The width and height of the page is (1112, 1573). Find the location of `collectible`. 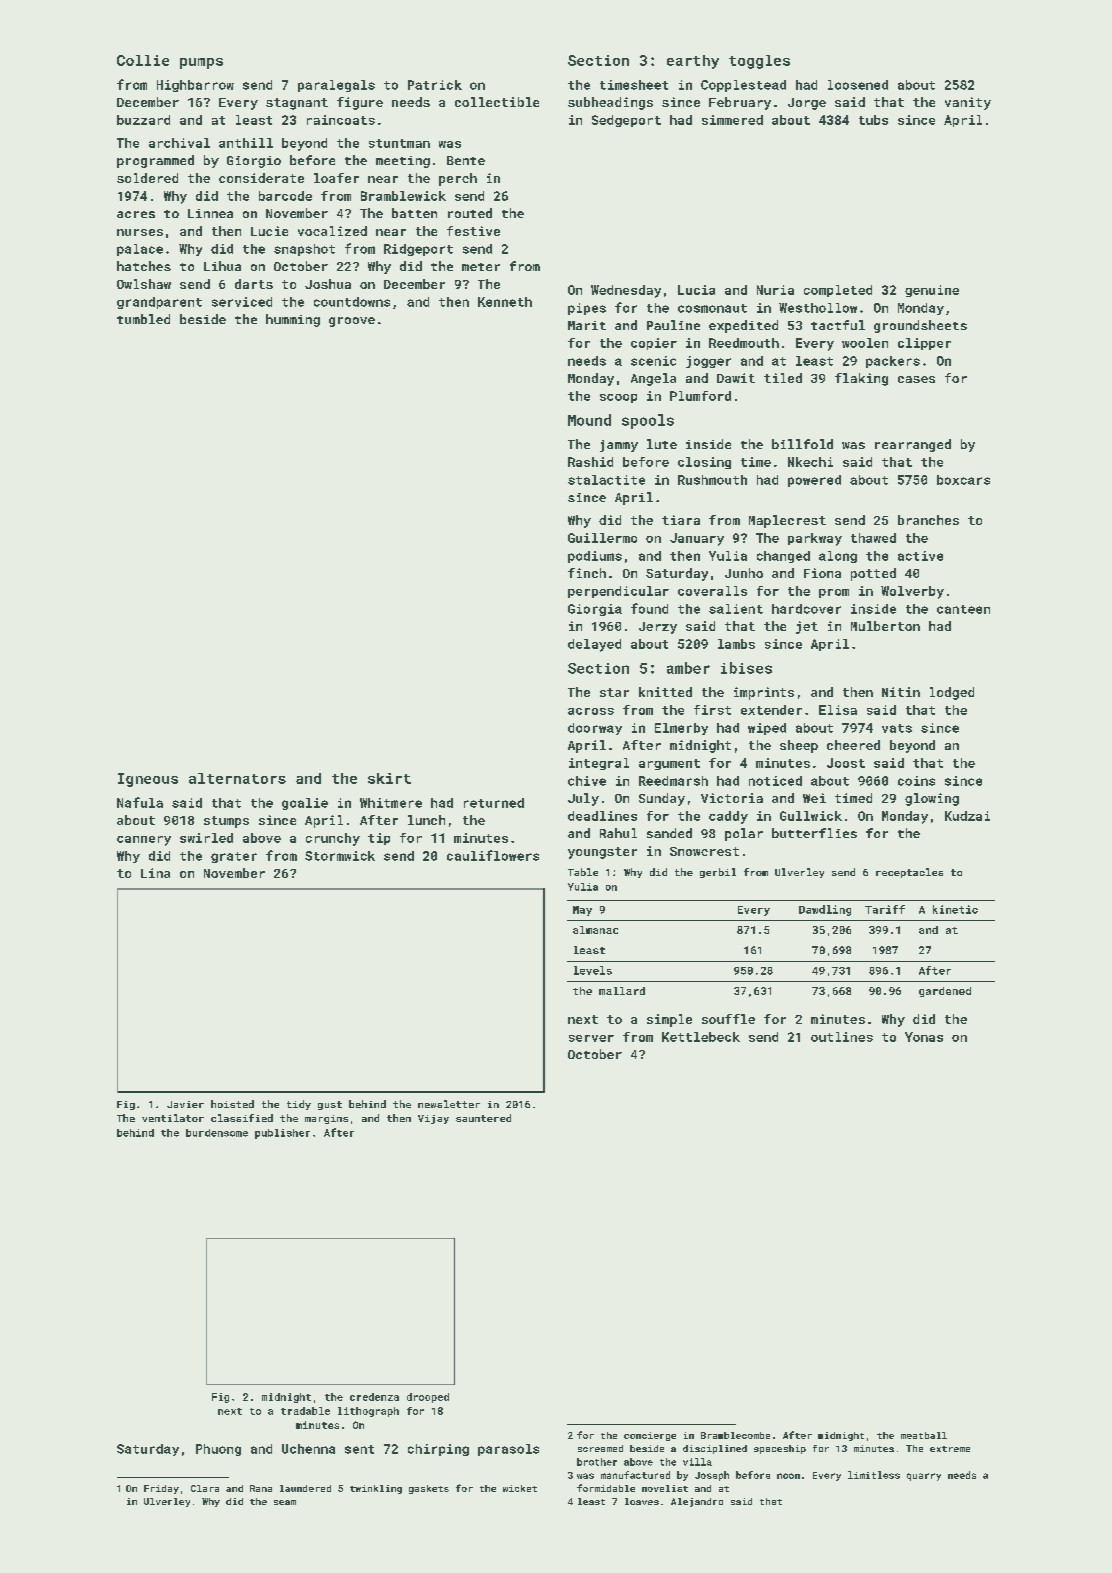

collectible is located at coordinates (497, 102).
